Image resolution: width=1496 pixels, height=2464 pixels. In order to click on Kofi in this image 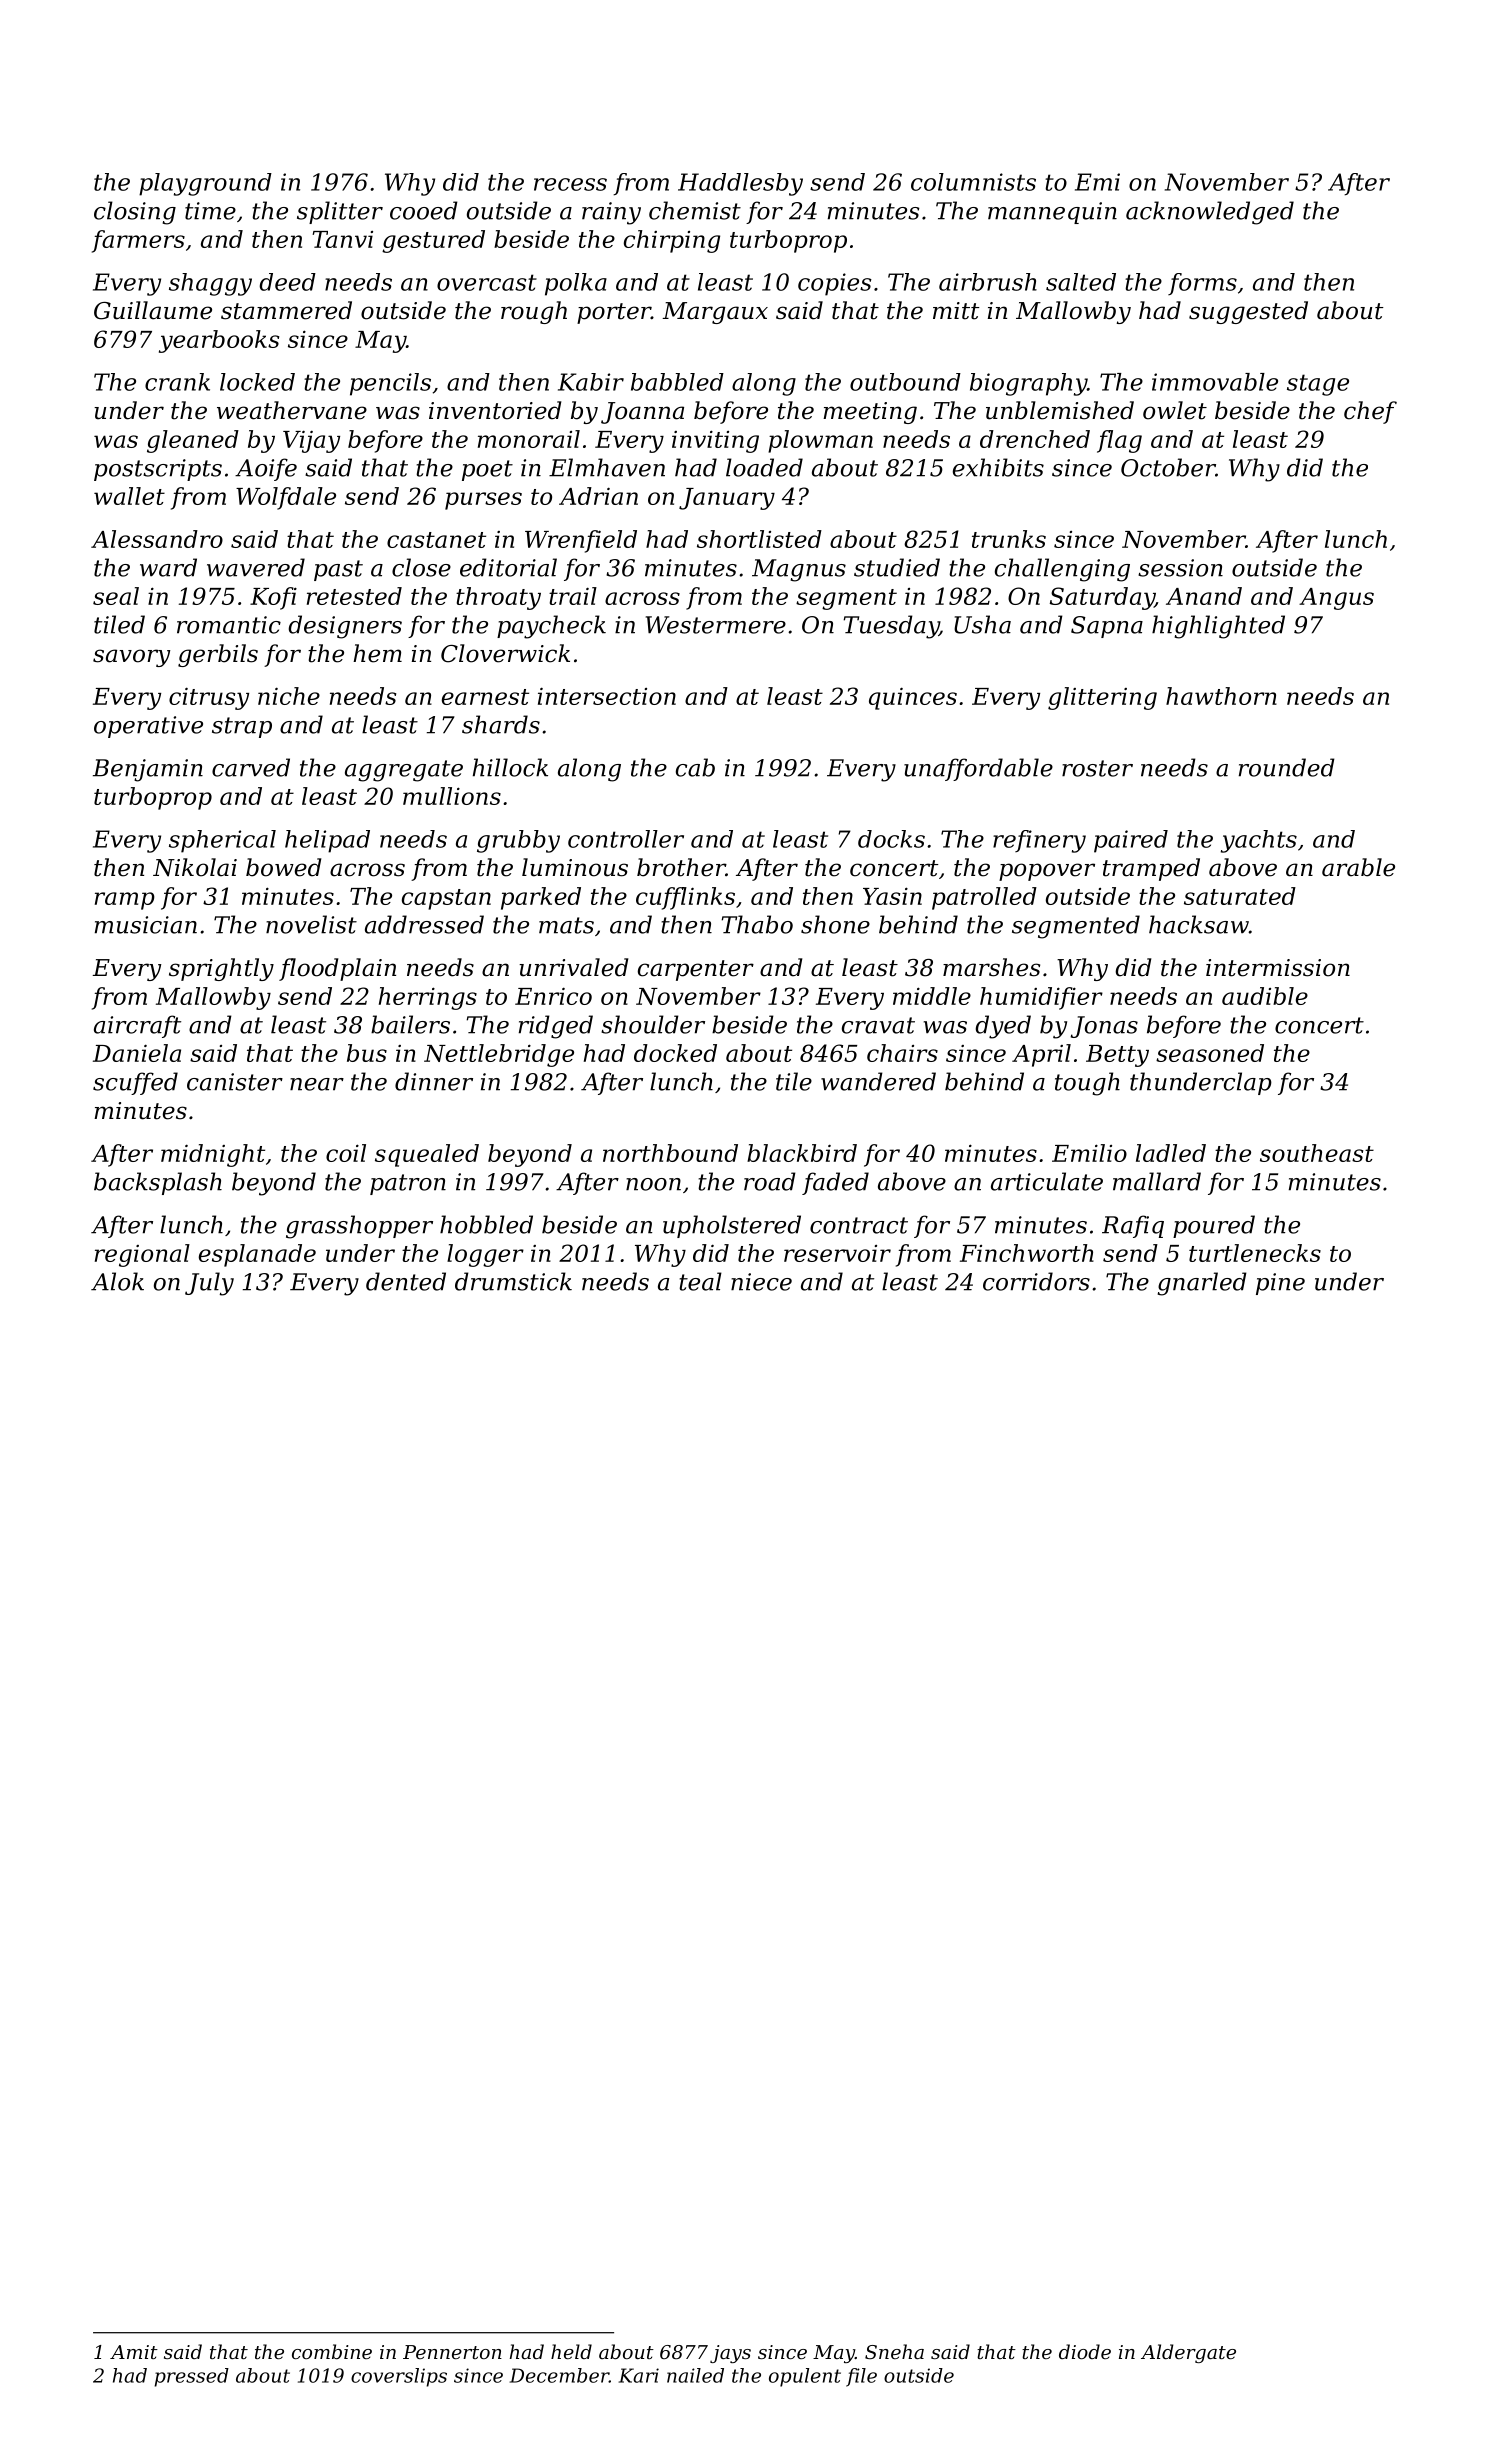, I will do `click(273, 598)`.
